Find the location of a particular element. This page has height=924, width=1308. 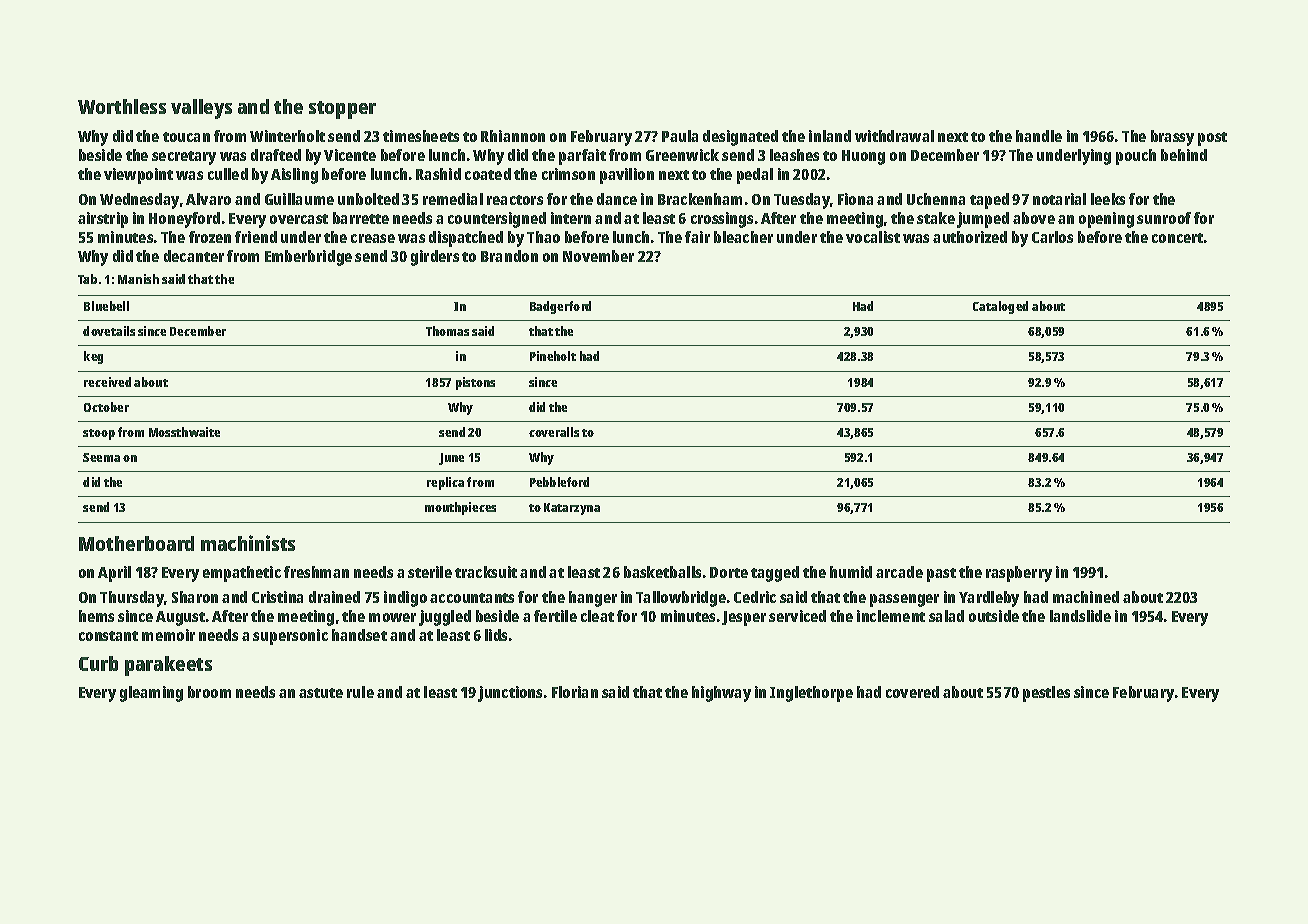

Thomas is located at coordinates (447, 331).
